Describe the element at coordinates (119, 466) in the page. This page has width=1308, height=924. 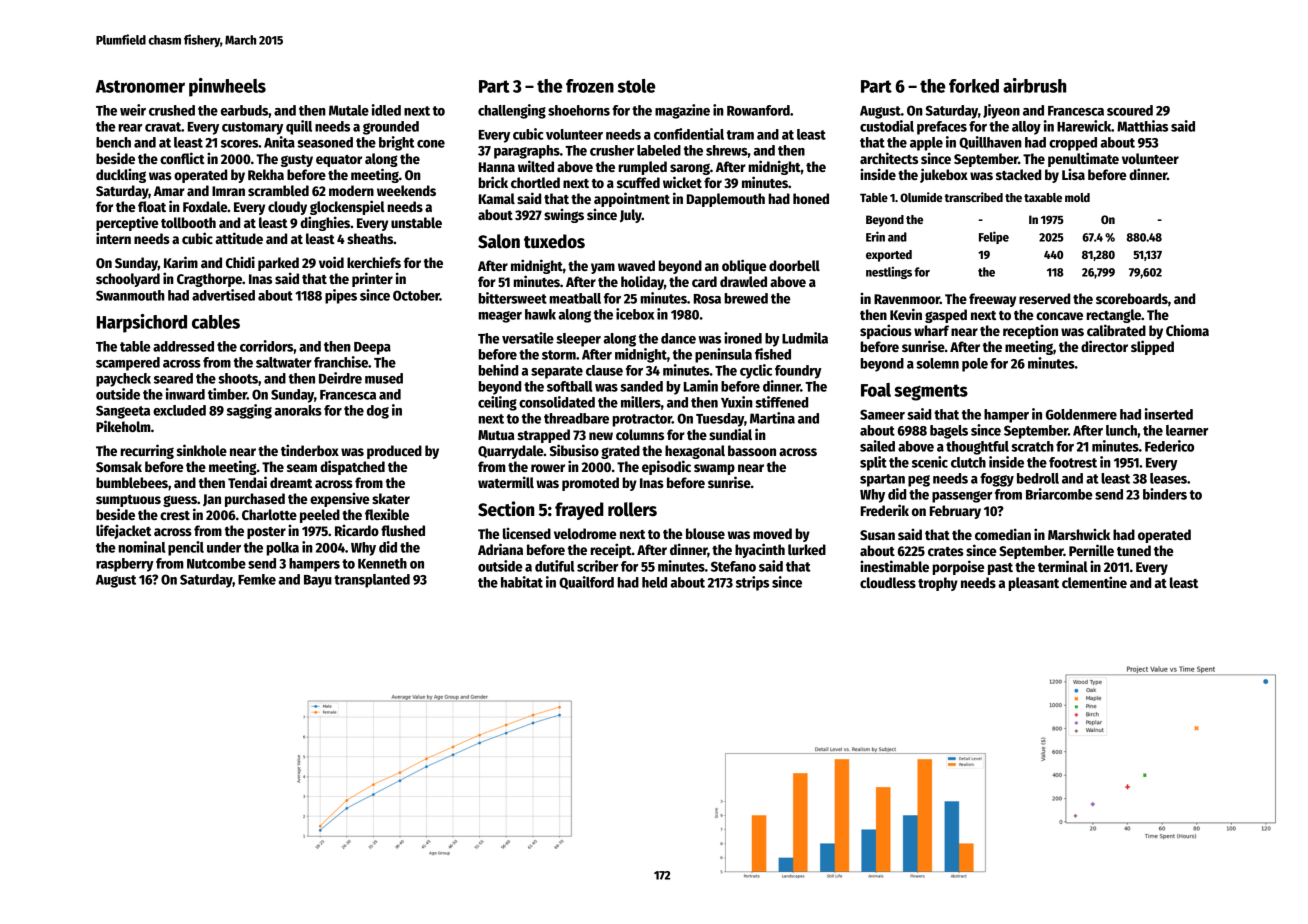
I see `Somsak` at that location.
